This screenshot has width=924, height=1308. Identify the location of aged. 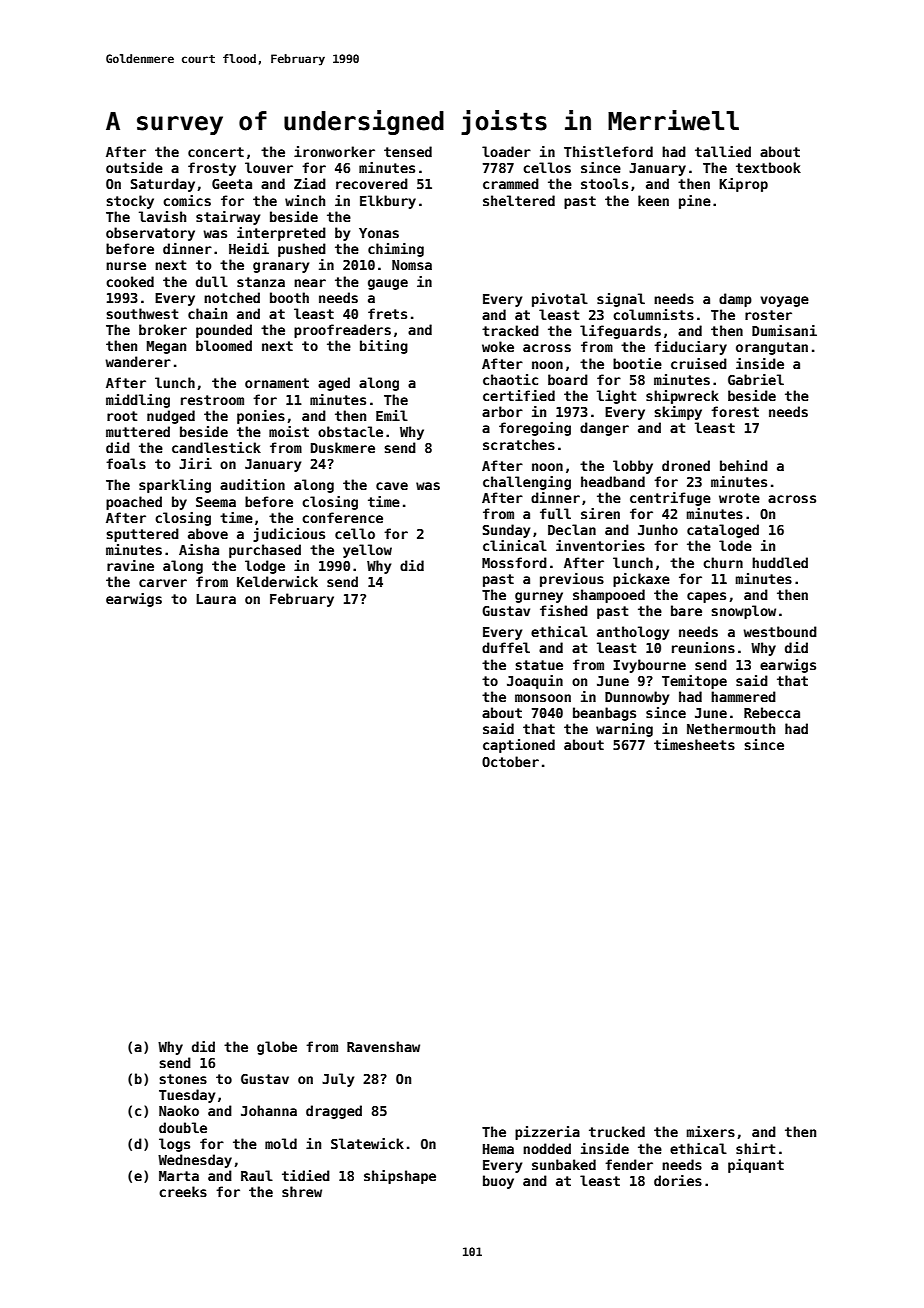
(334, 384).
